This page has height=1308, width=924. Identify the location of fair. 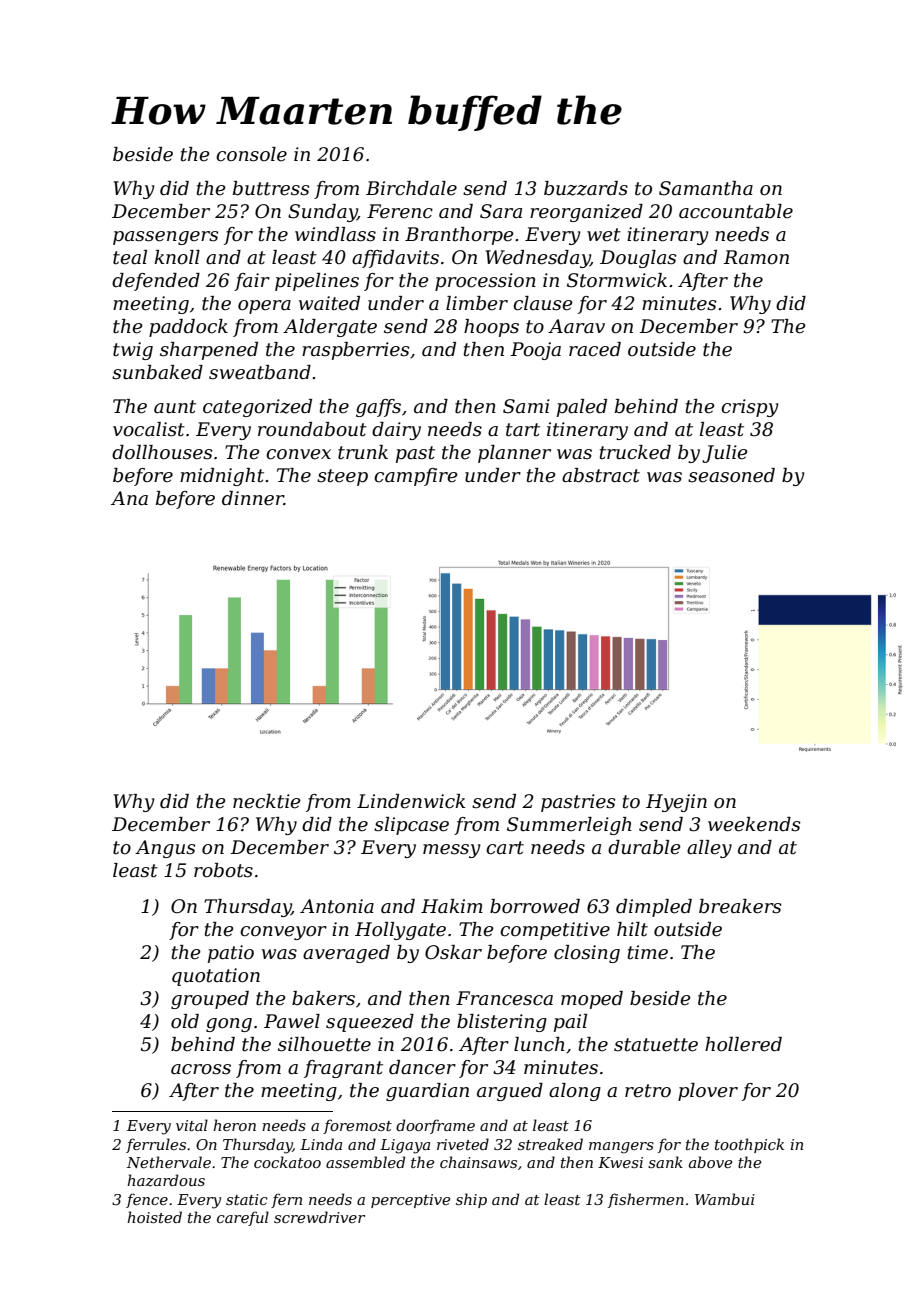
(252, 282).
